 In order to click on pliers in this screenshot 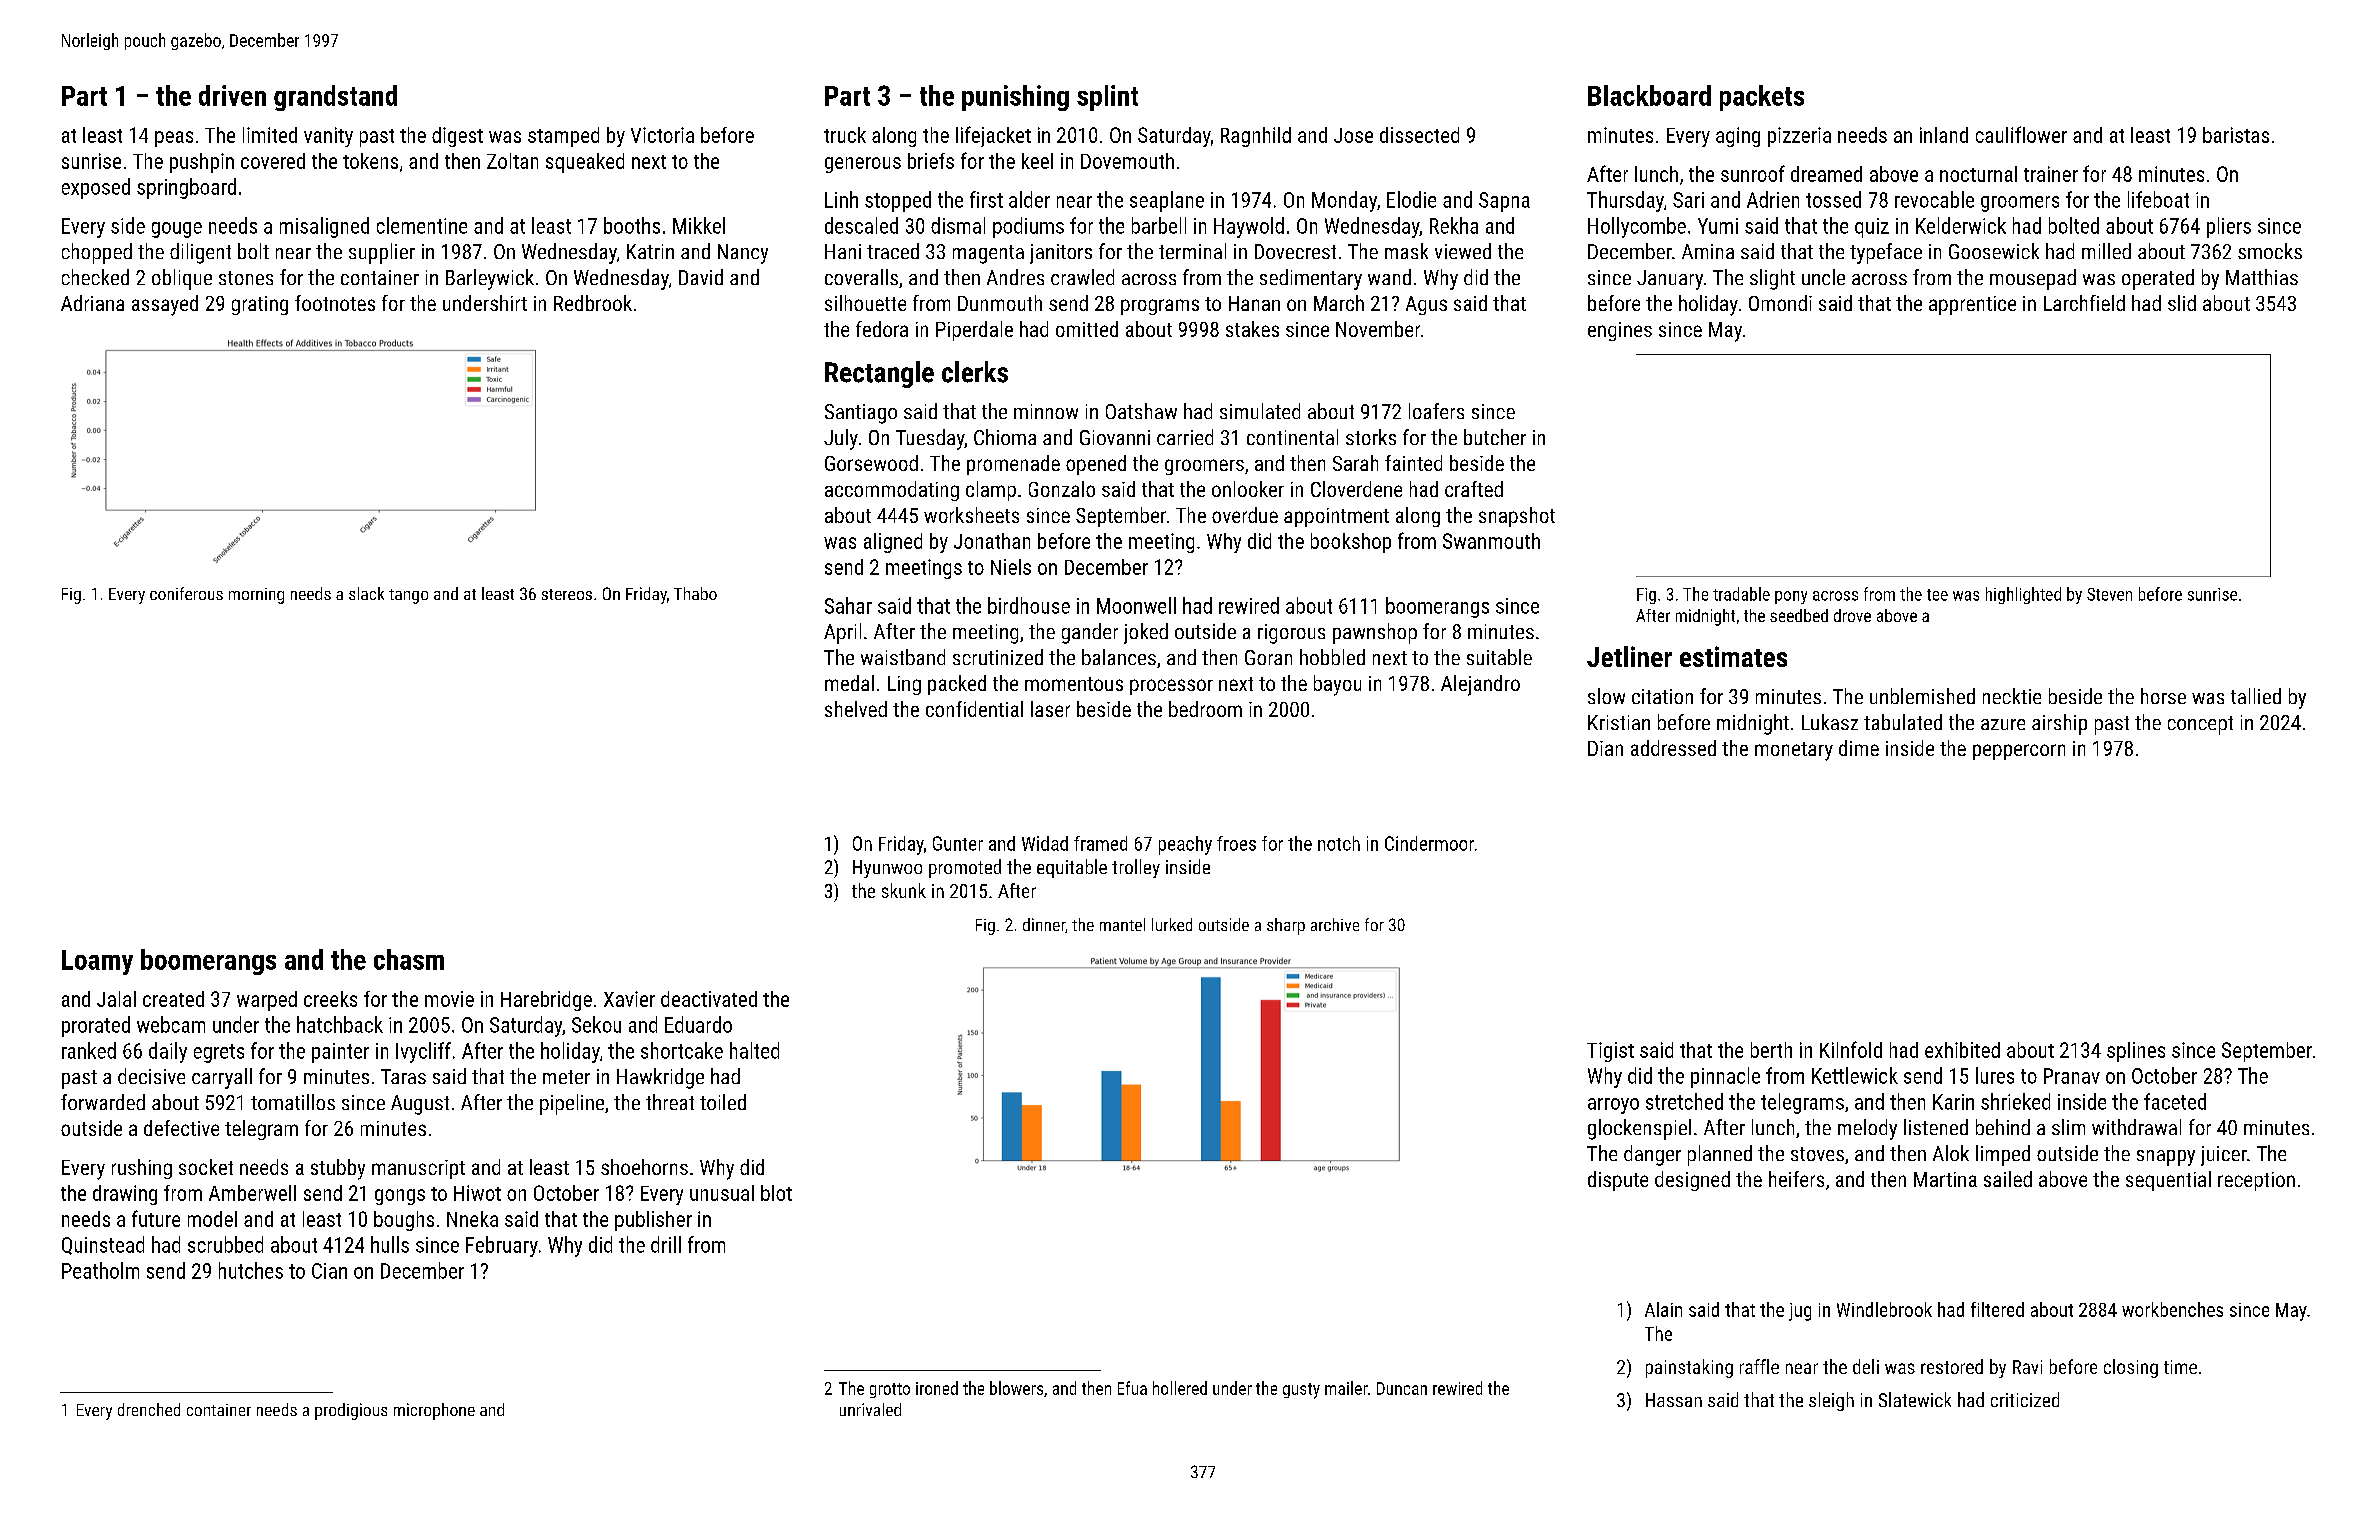, I will do `click(2229, 227)`.
